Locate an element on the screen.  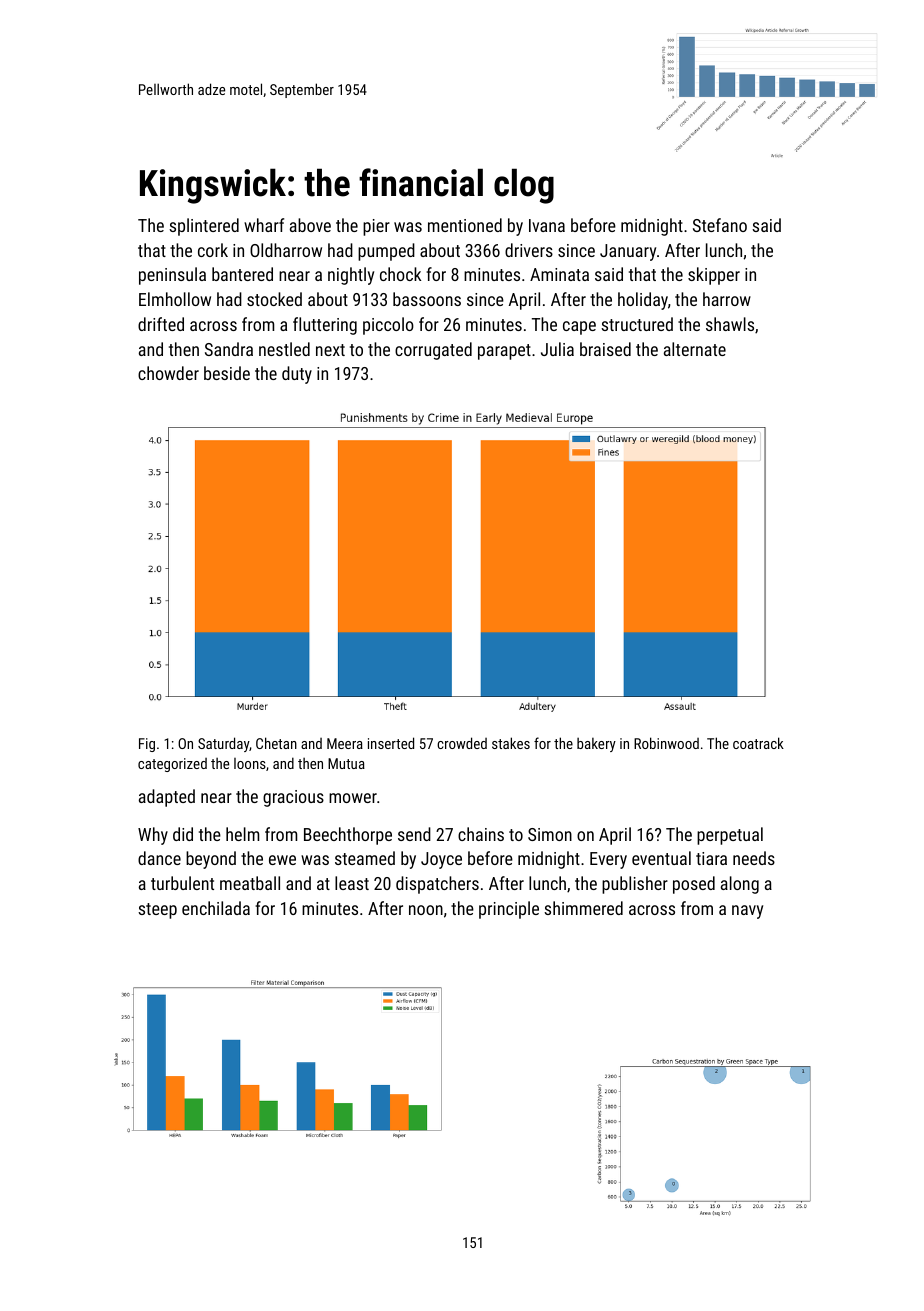
enchilada is located at coordinates (216, 908).
